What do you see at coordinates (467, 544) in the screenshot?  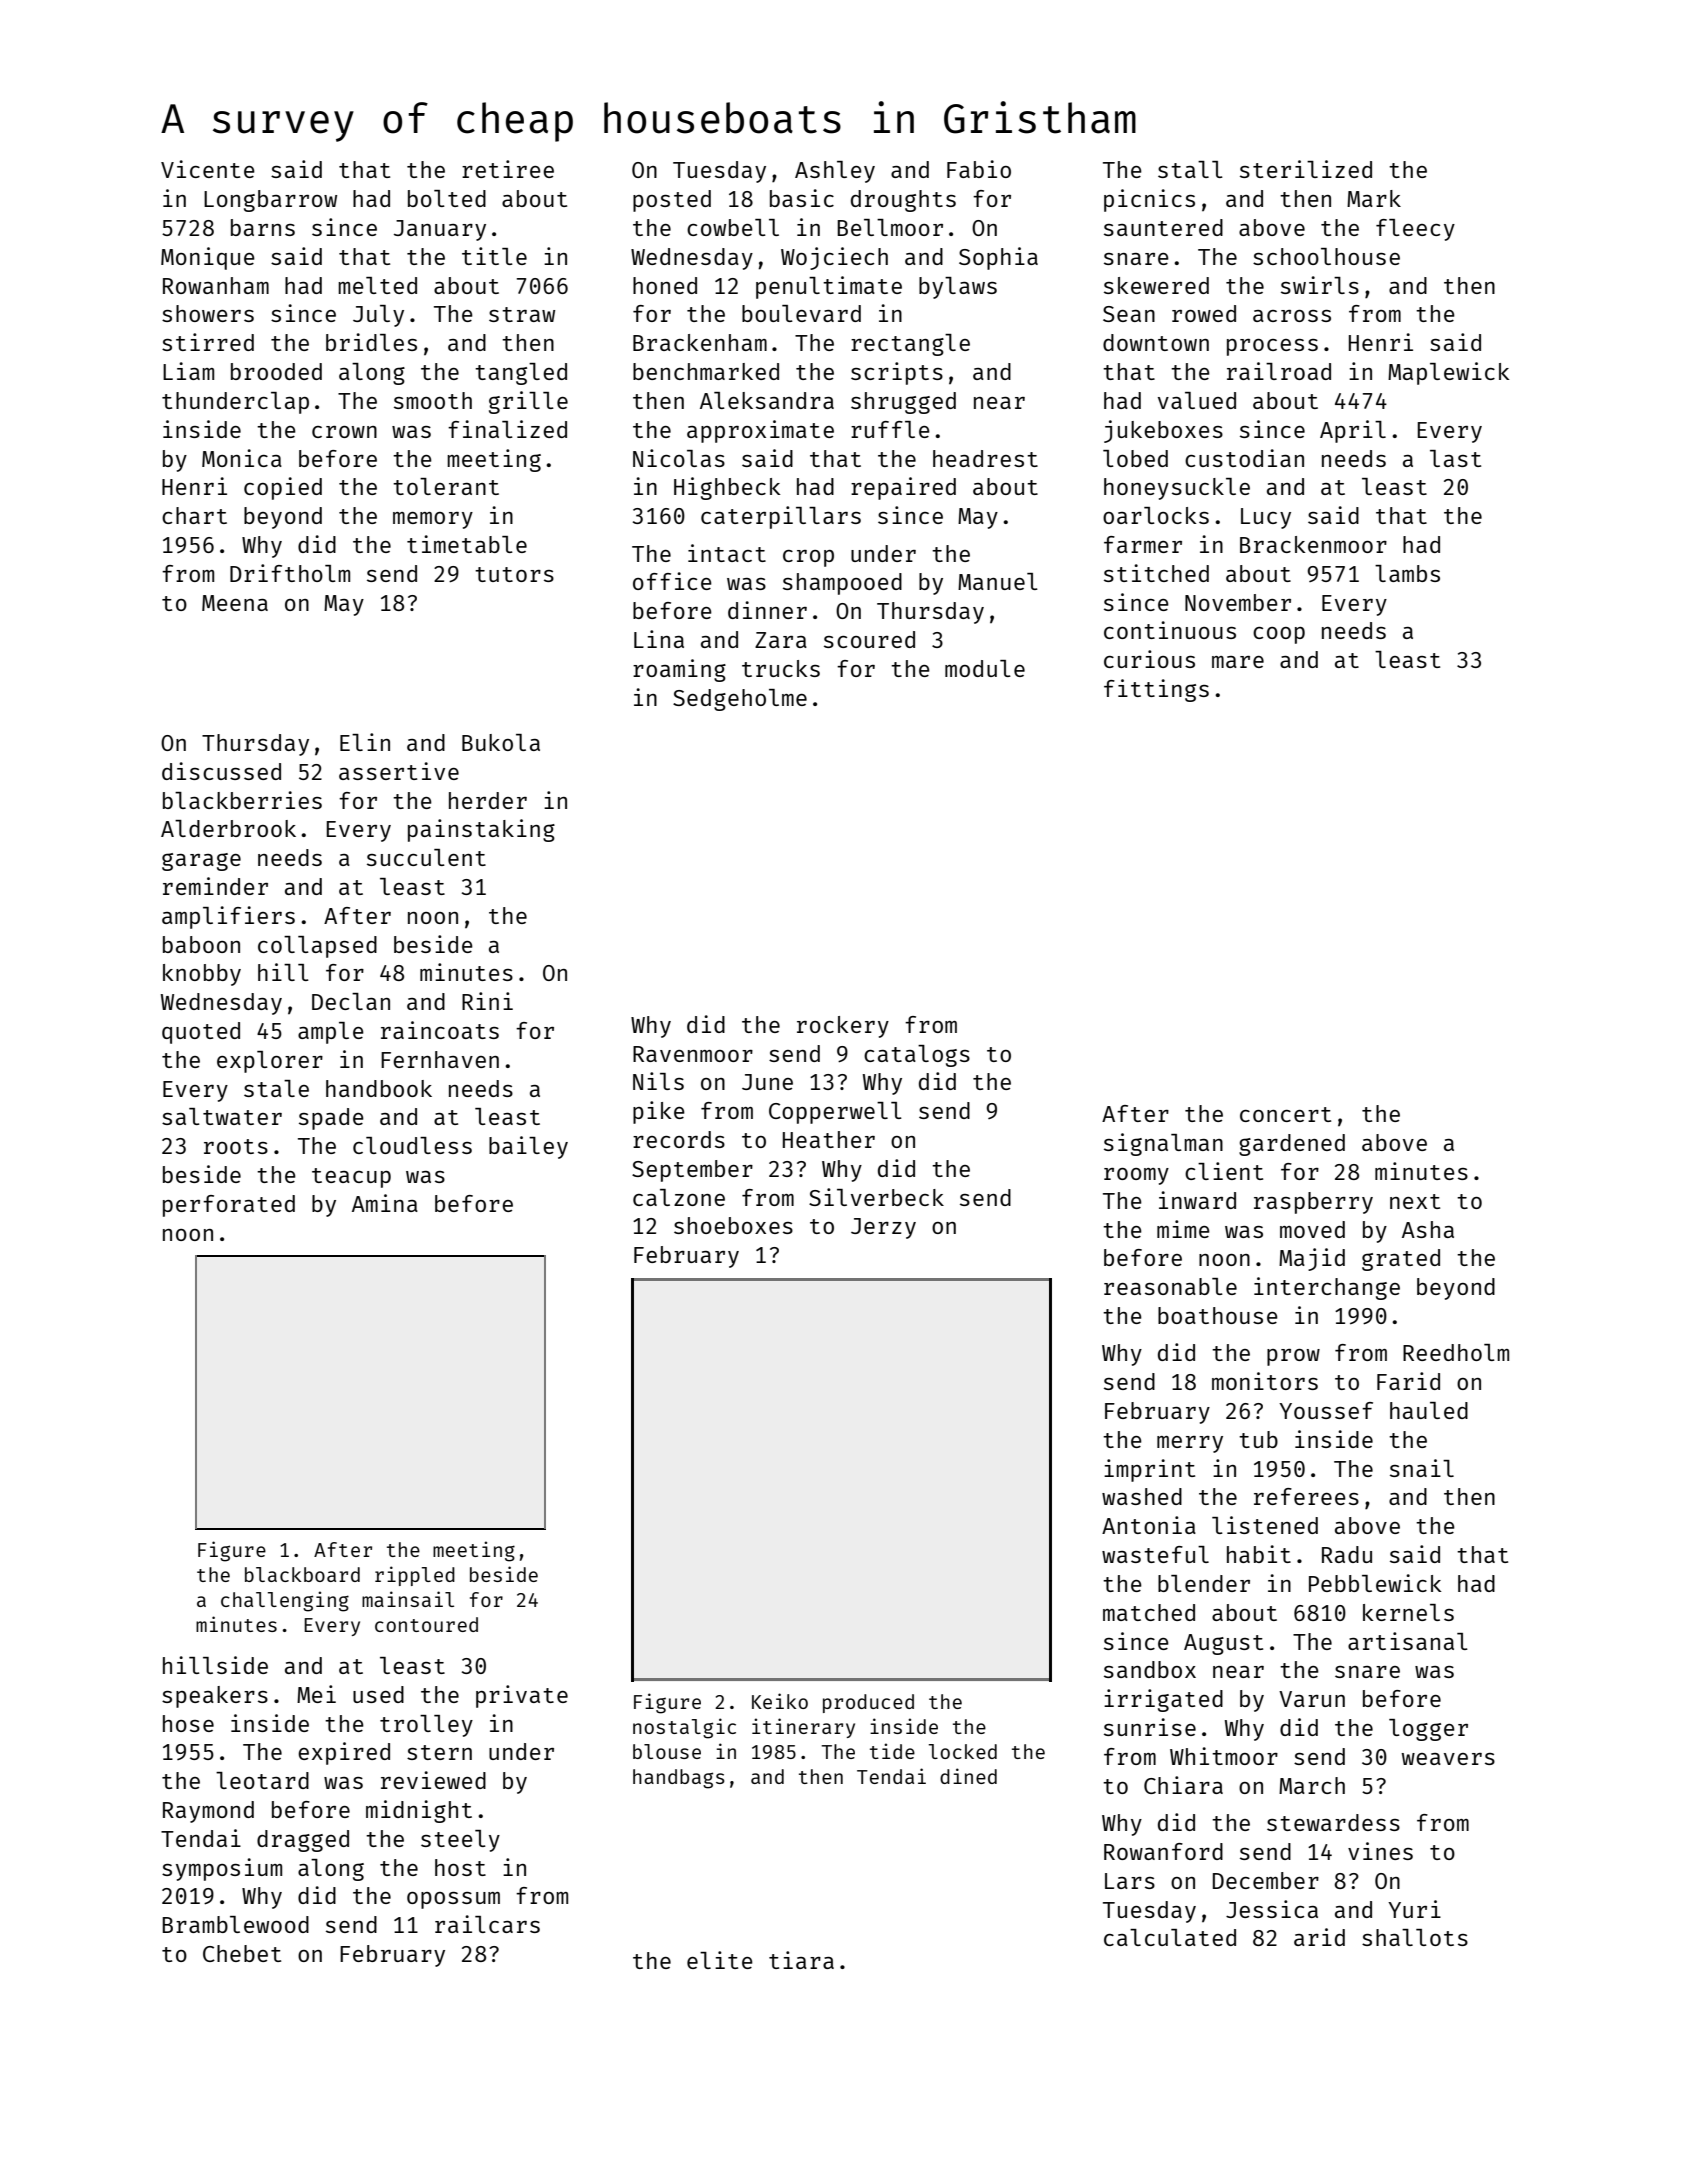 I see `timetable` at bounding box center [467, 544].
